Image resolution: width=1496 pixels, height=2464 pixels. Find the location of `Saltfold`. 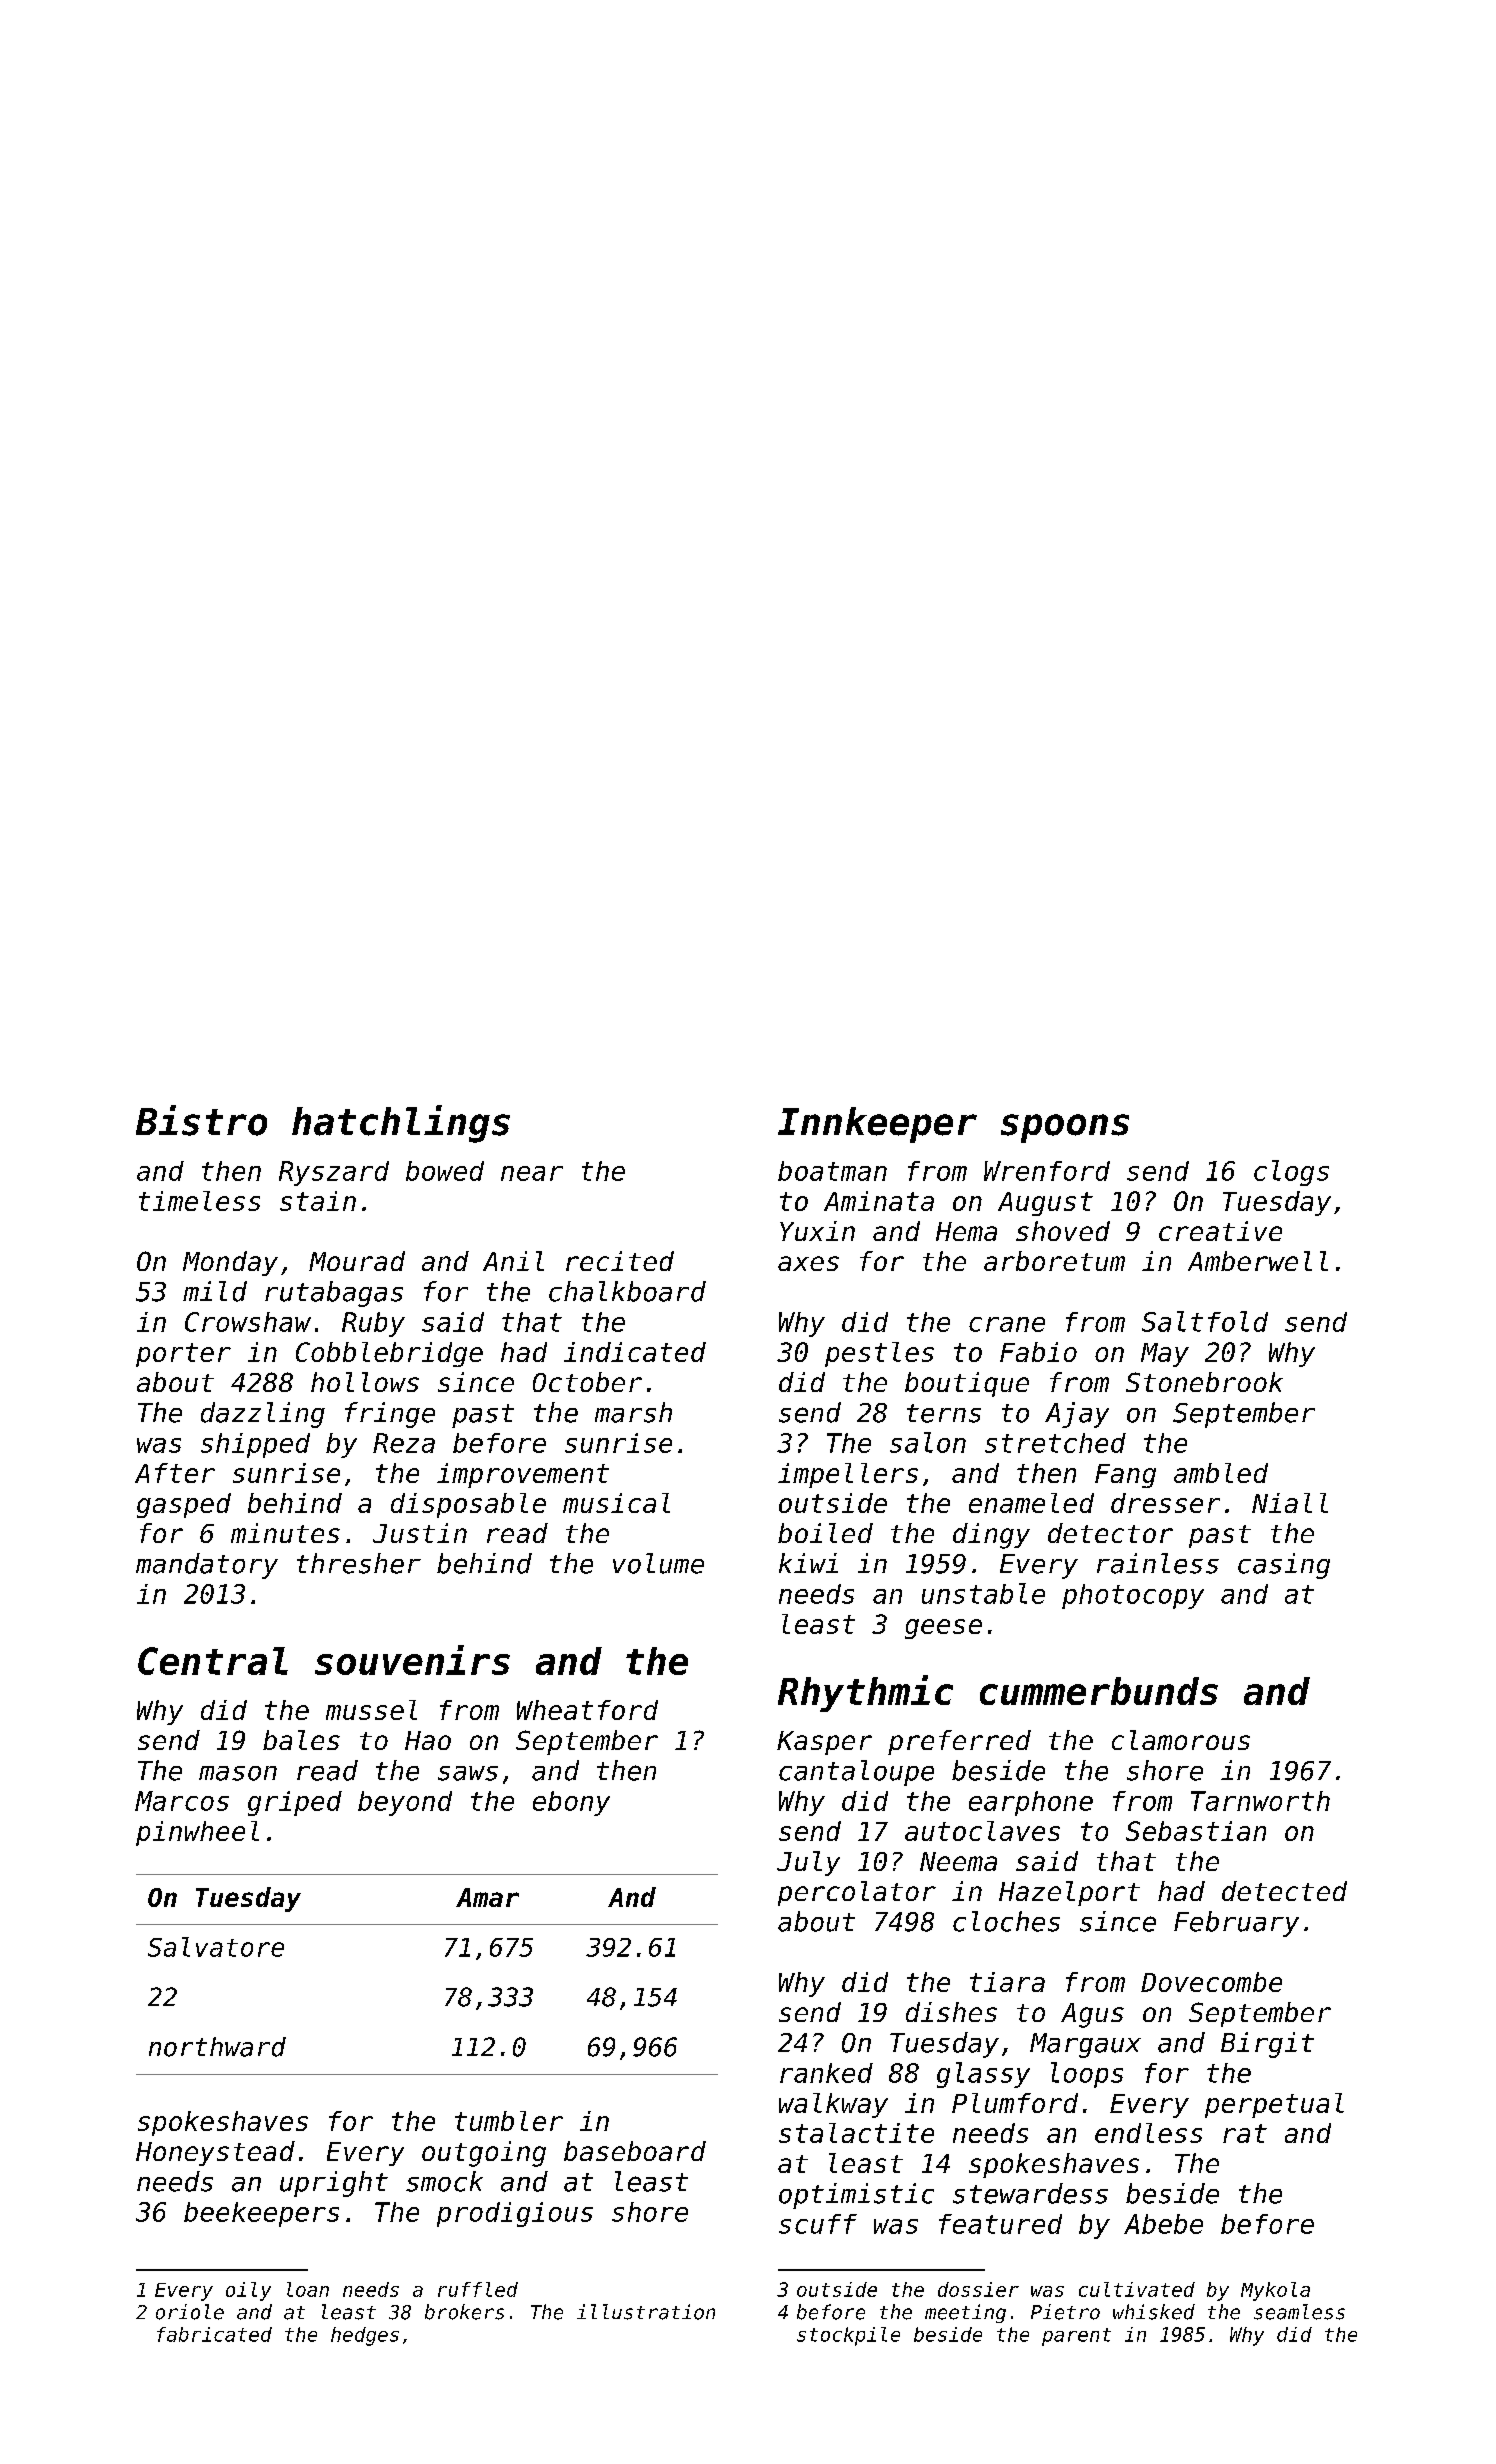

Saltfold is located at coordinates (1205, 1321).
